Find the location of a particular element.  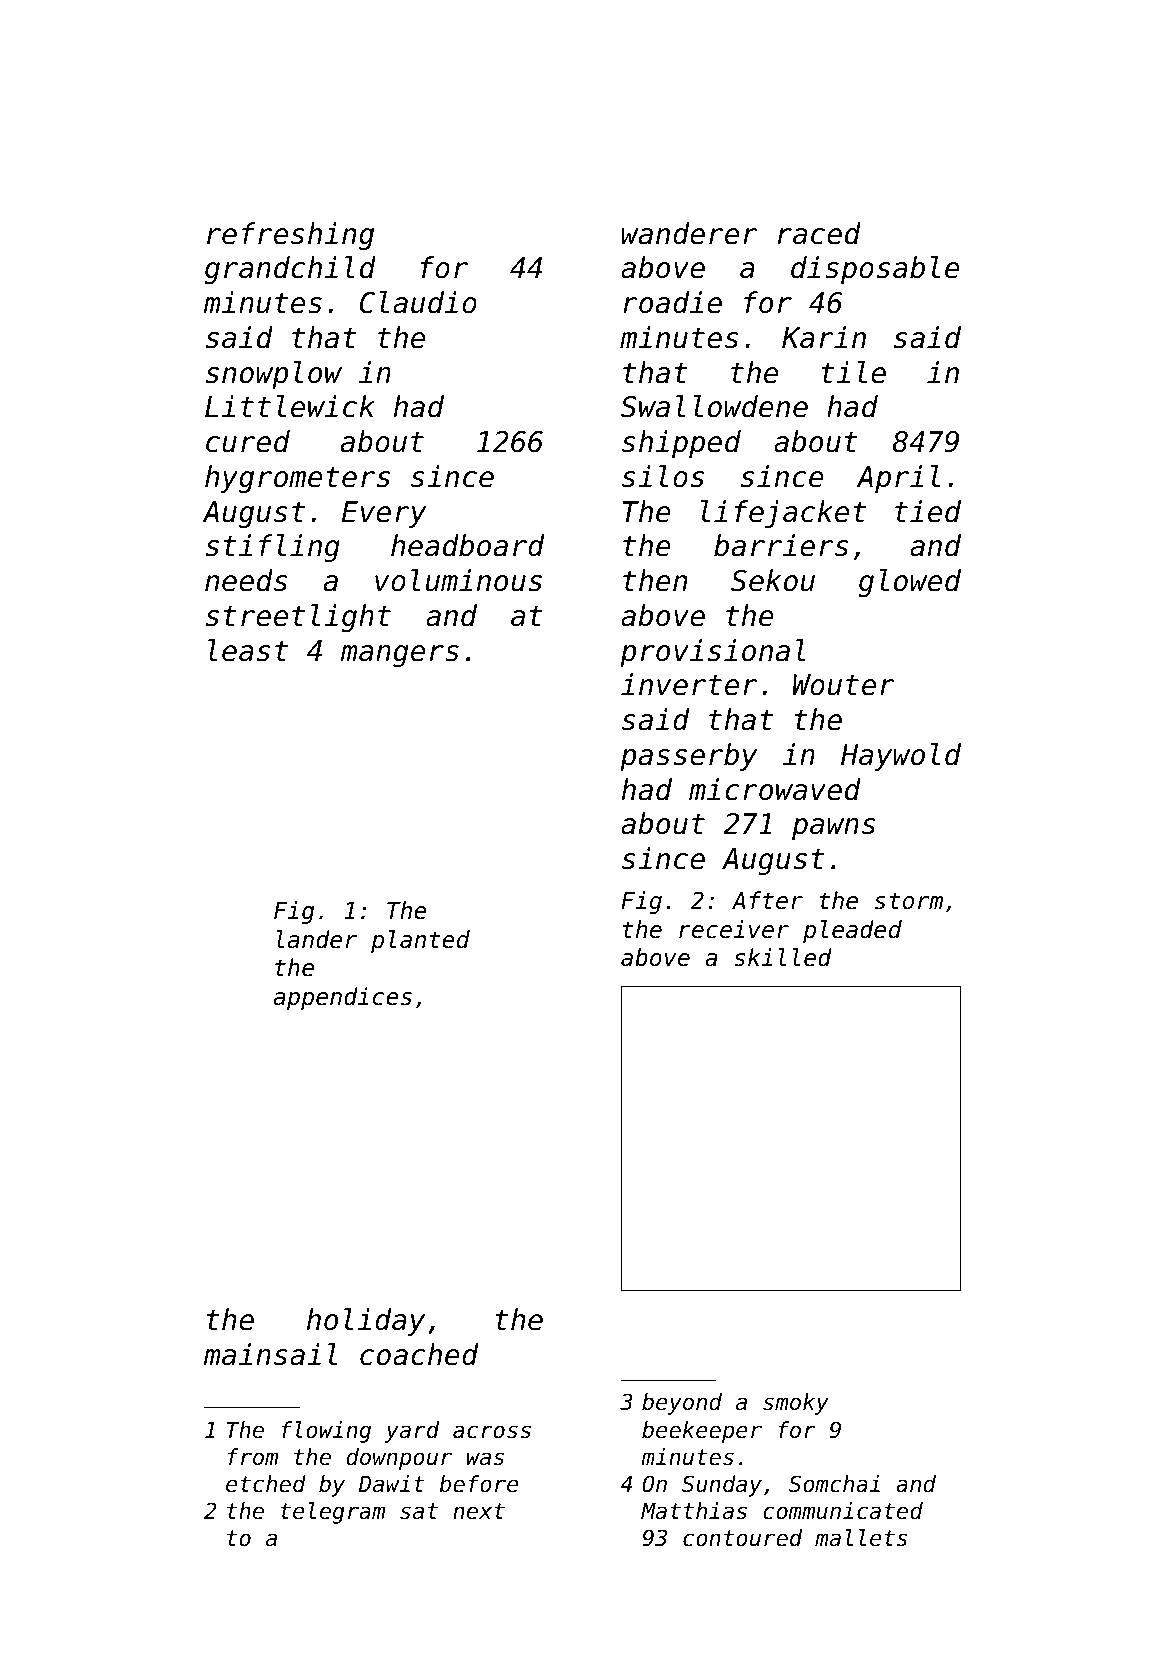

glowed is located at coordinates (910, 583).
